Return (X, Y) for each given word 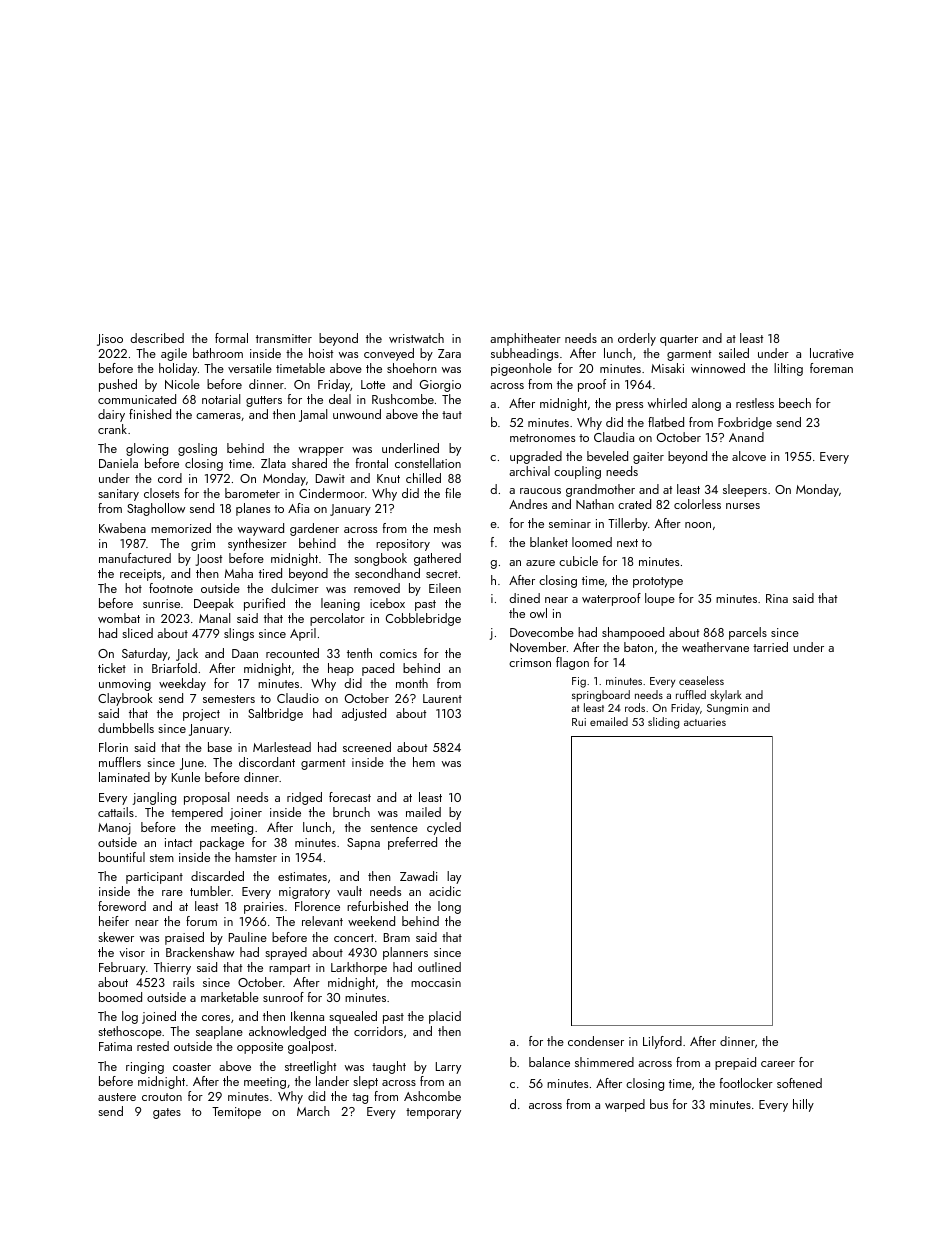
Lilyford (662, 1042)
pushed (118, 385)
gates (167, 1113)
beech (795, 403)
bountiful (122, 857)
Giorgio (440, 386)
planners (405, 953)
